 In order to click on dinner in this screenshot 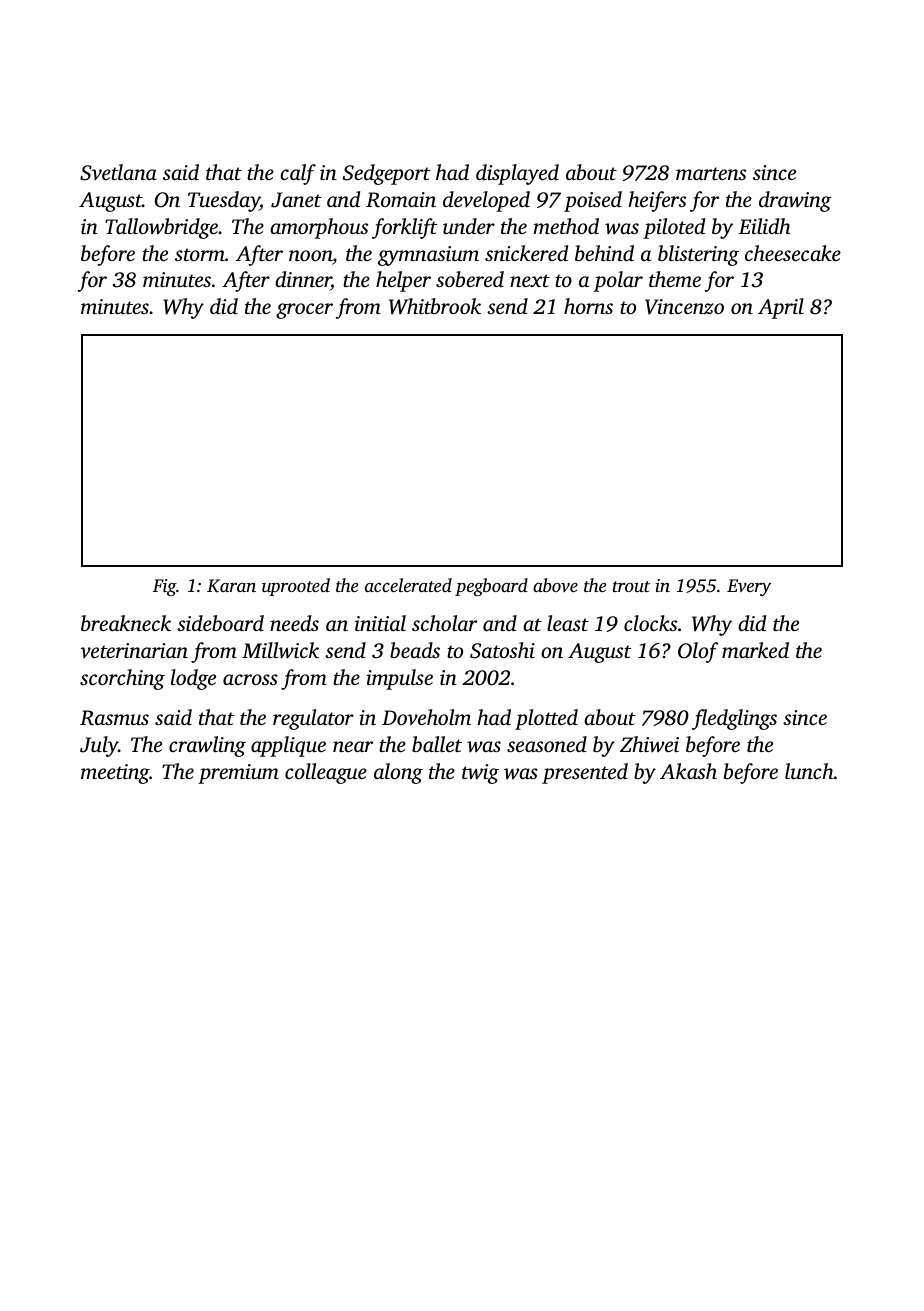, I will do `click(303, 281)`.
